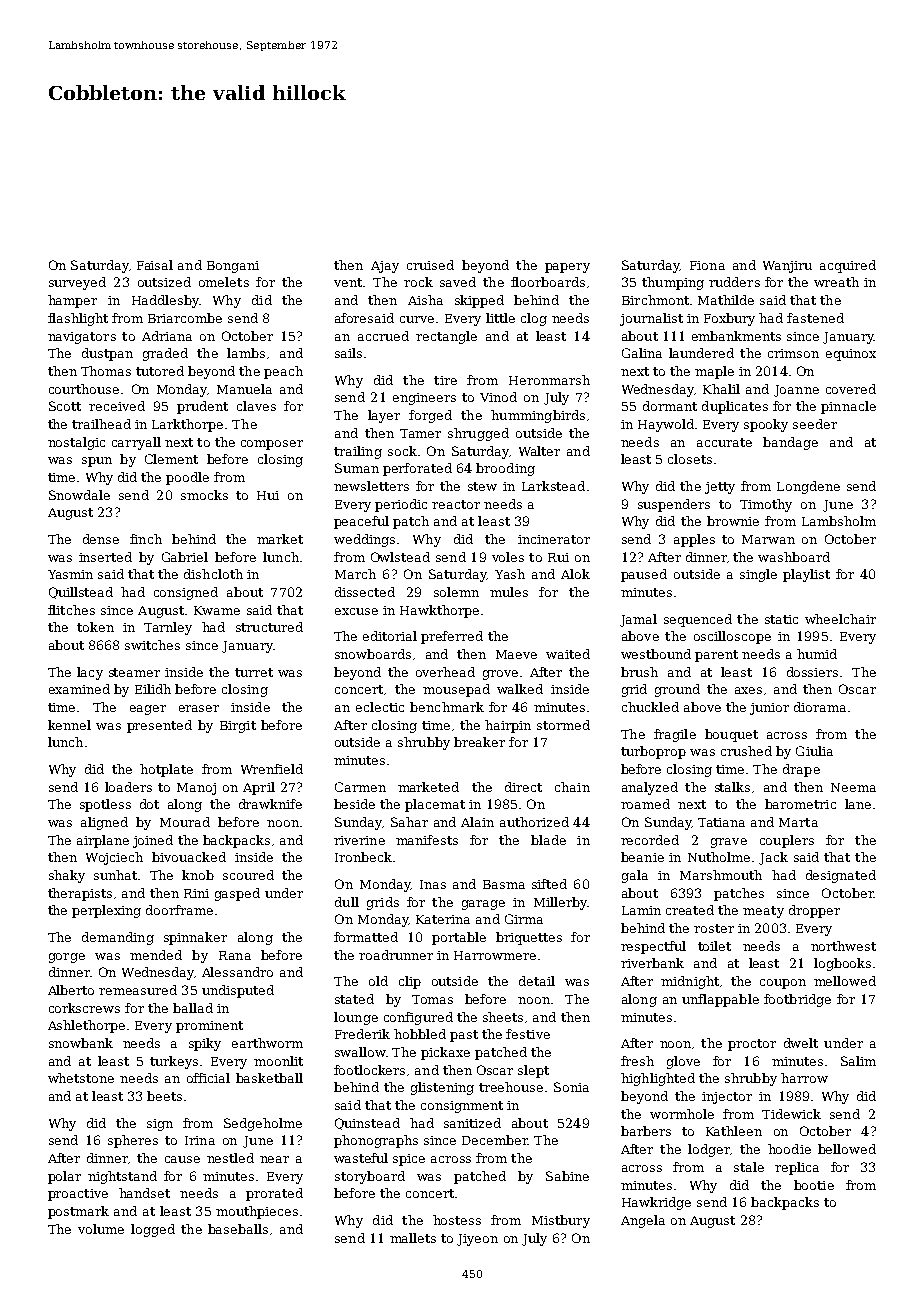  I want to click on papery, so click(567, 268).
